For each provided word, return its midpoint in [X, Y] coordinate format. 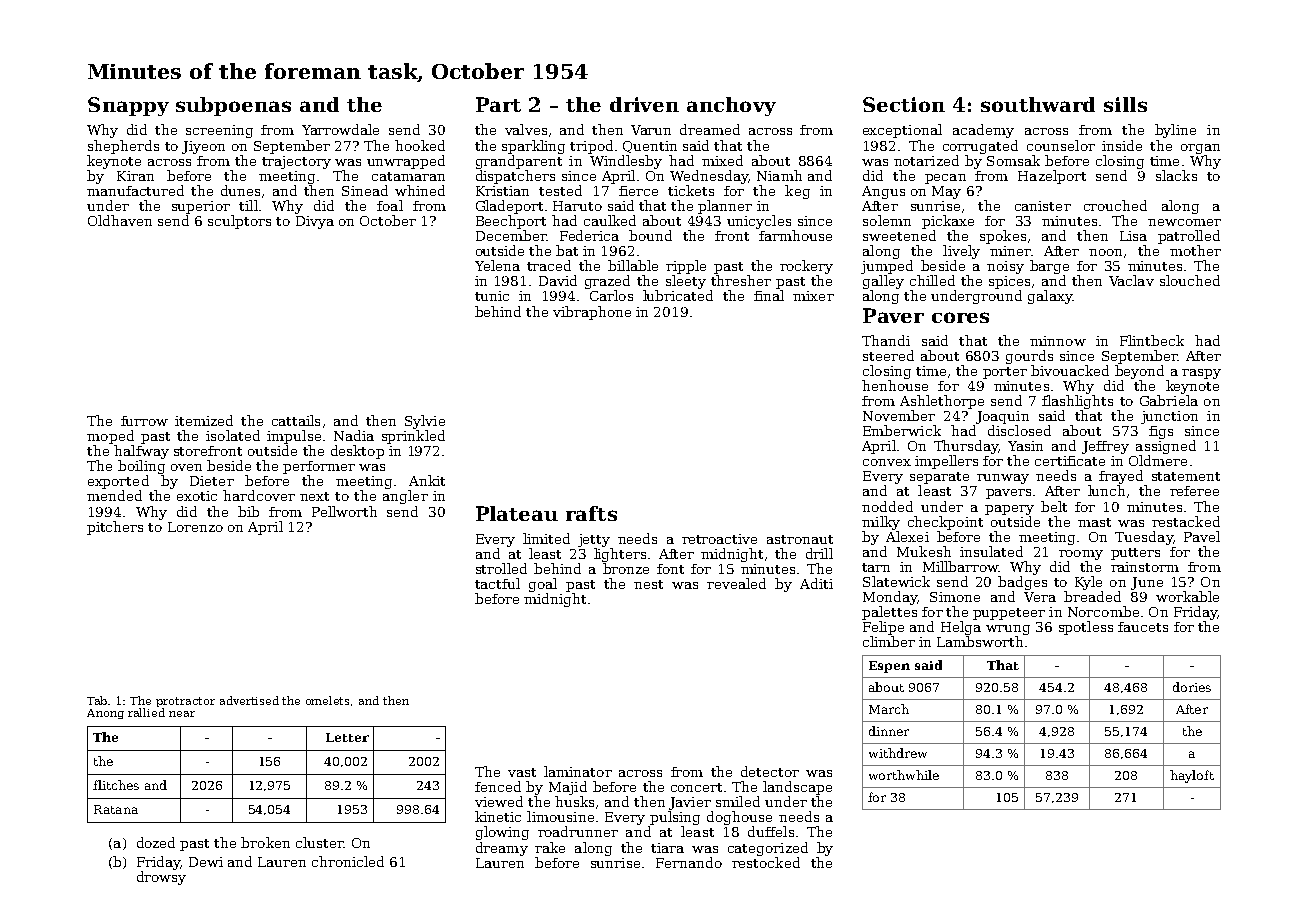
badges [1022, 583]
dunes [240, 190]
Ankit [427, 480]
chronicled [348, 861]
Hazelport [1052, 177]
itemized [204, 420]
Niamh [779, 175]
